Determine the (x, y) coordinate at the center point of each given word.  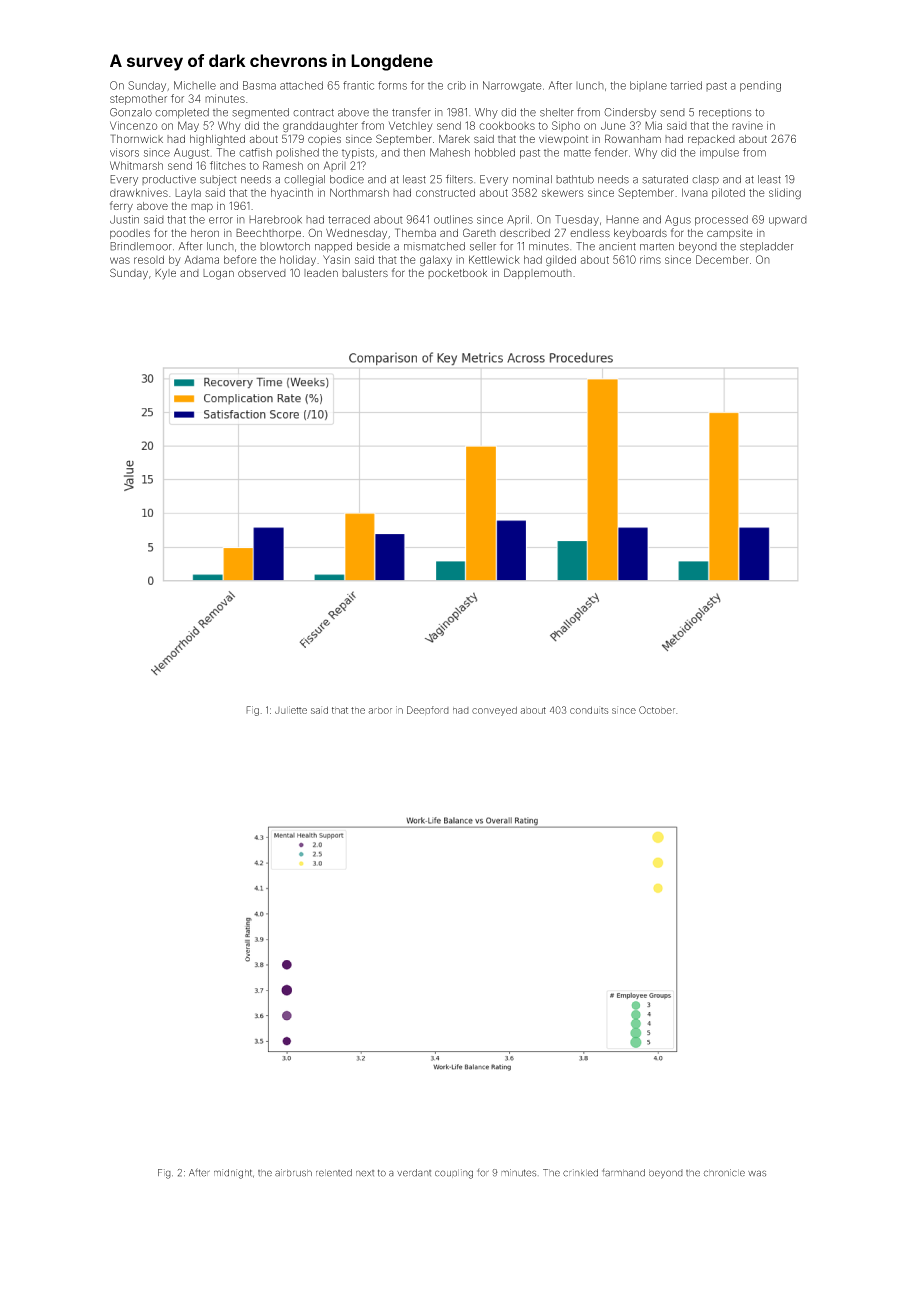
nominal (532, 179)
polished (297, 153)
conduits (589, 710)
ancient (617, 246)
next (365, 1173)
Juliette (291, 710)
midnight (233, 1174)
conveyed (494, 711)
